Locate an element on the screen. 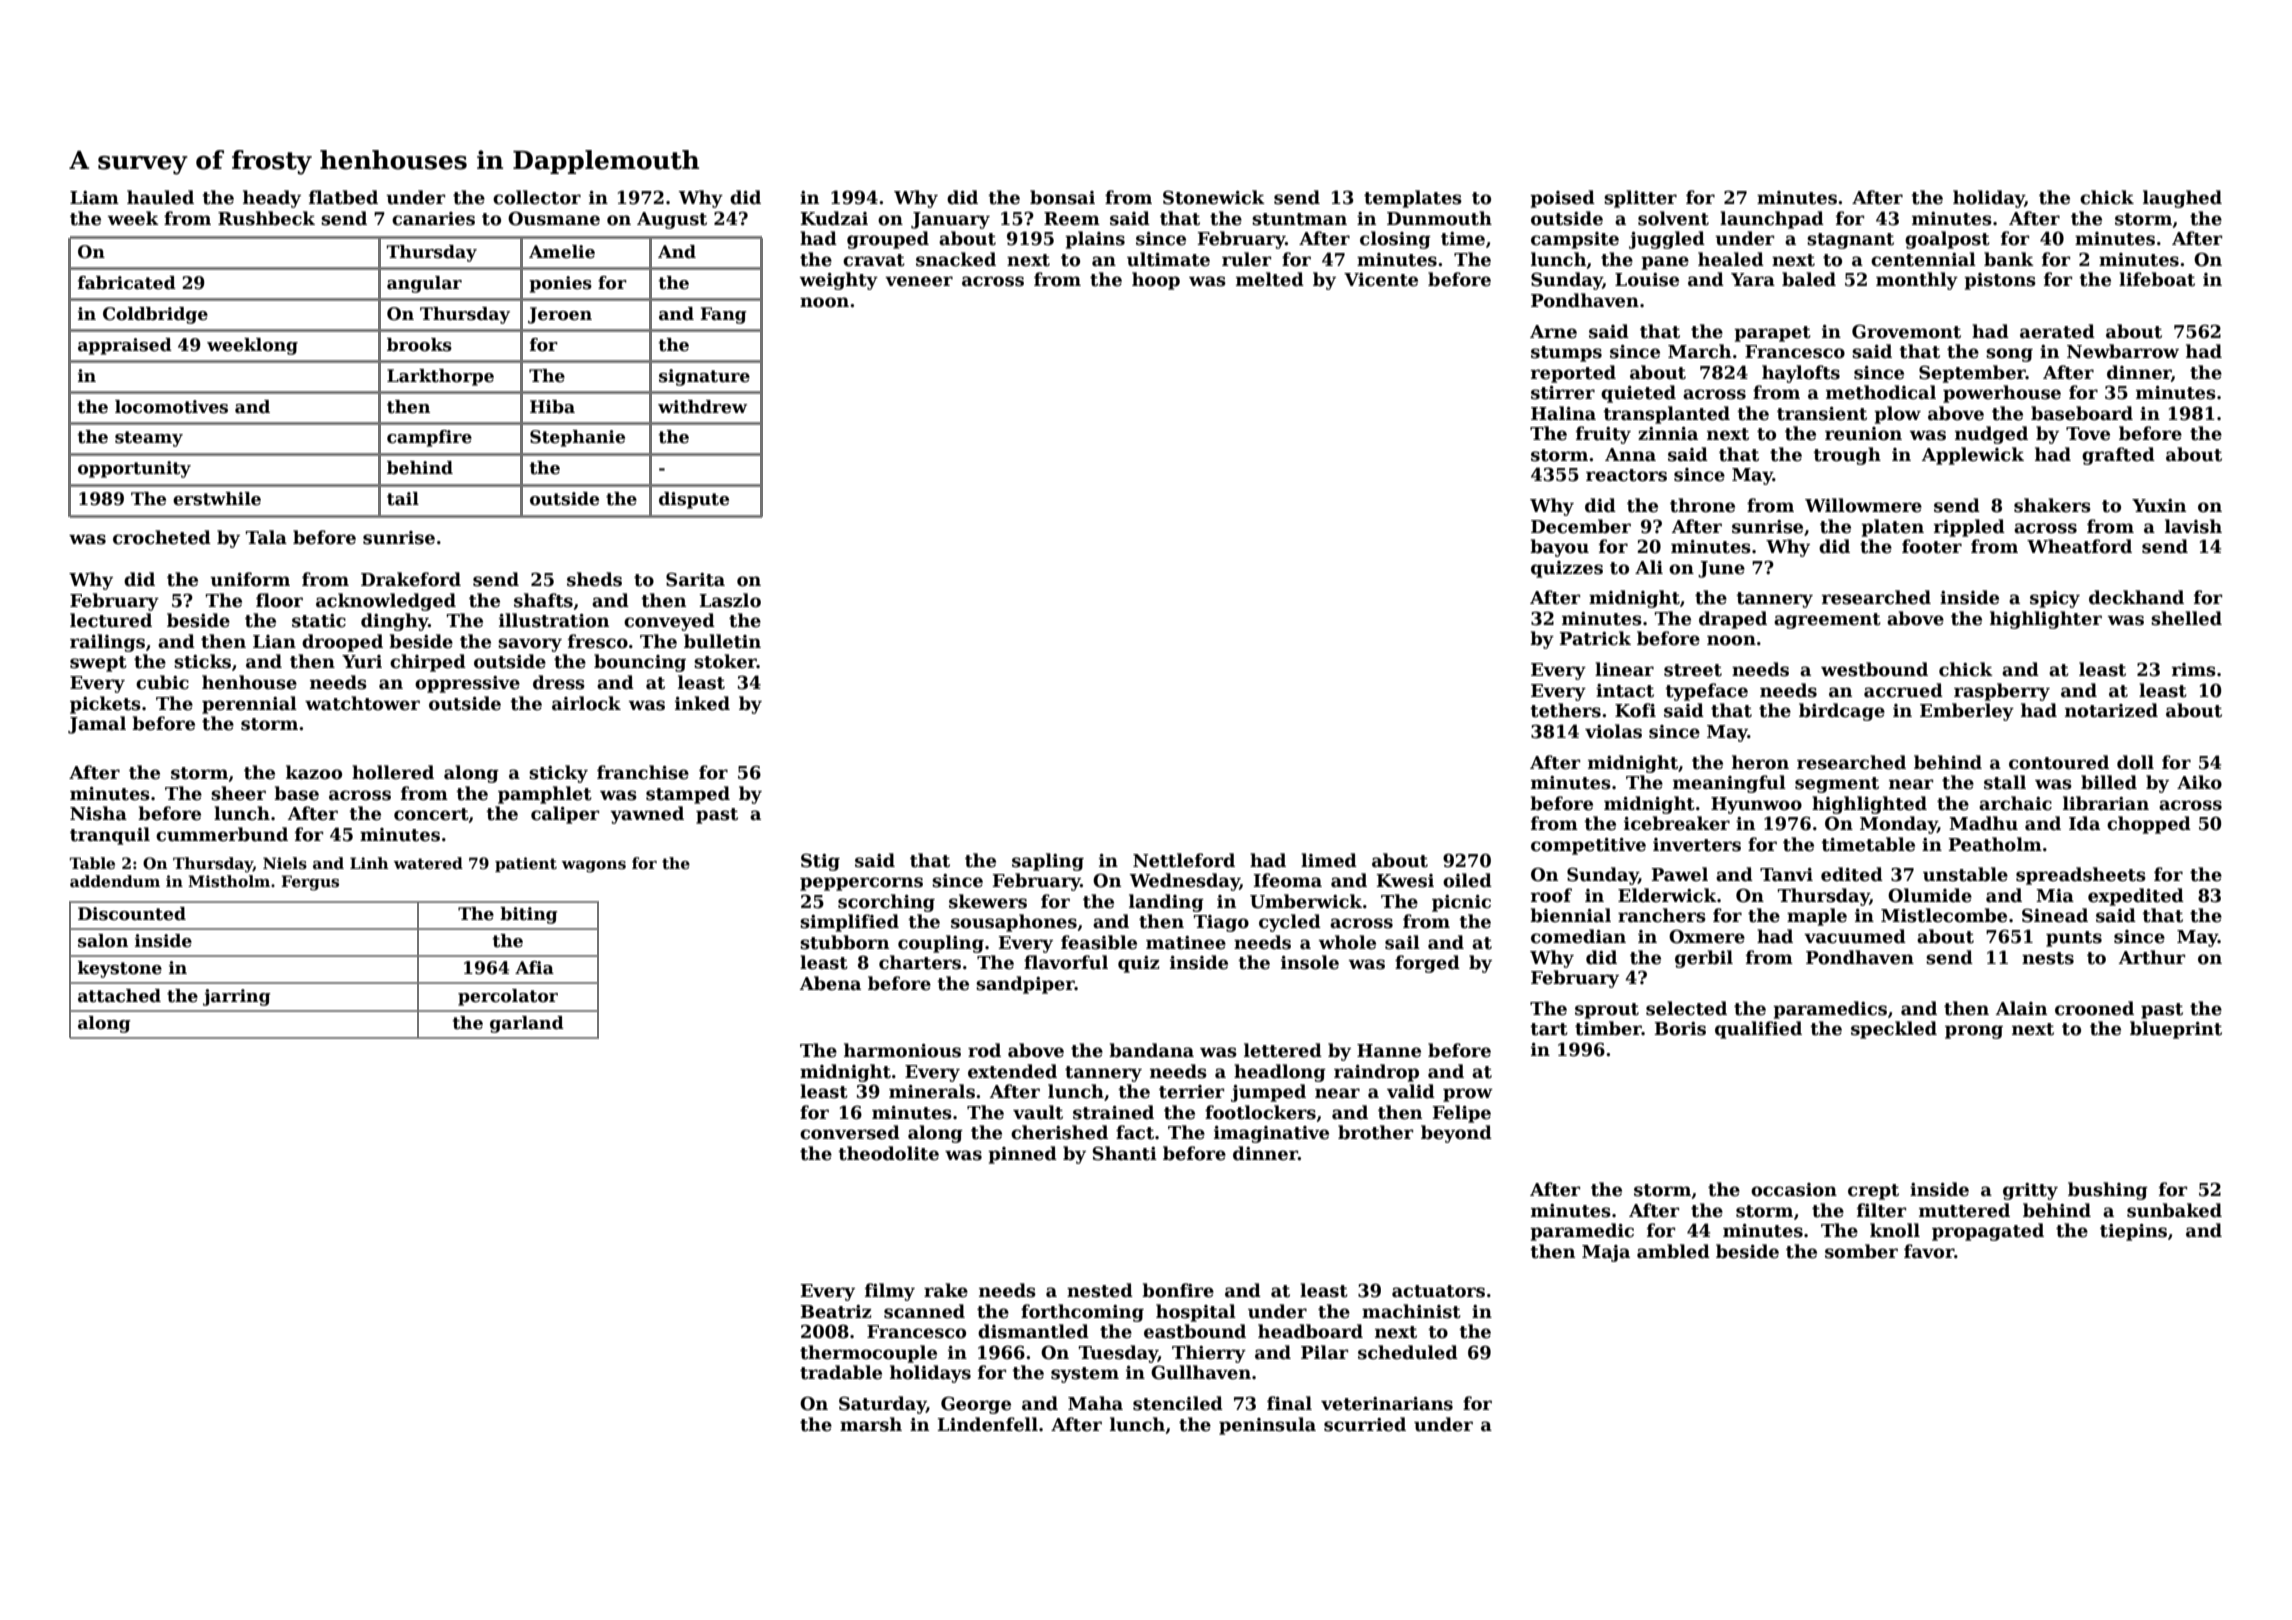 This screenshot has width=2292, height=1620. percolator is located at coordinates (508, 997).
